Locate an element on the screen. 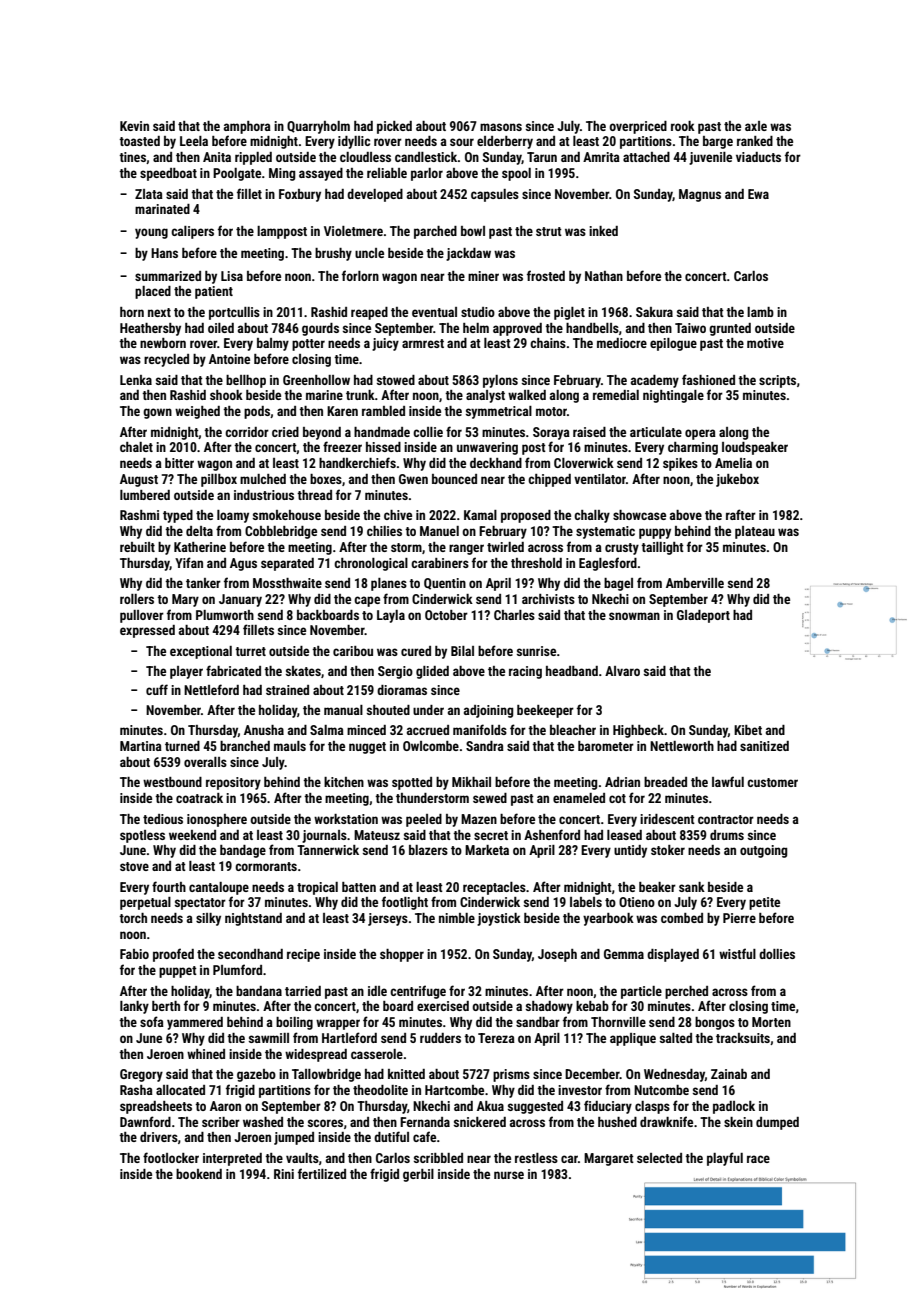 This screenshot has width=924, height=1308. bongos is located at coordinates (715, 1023).
